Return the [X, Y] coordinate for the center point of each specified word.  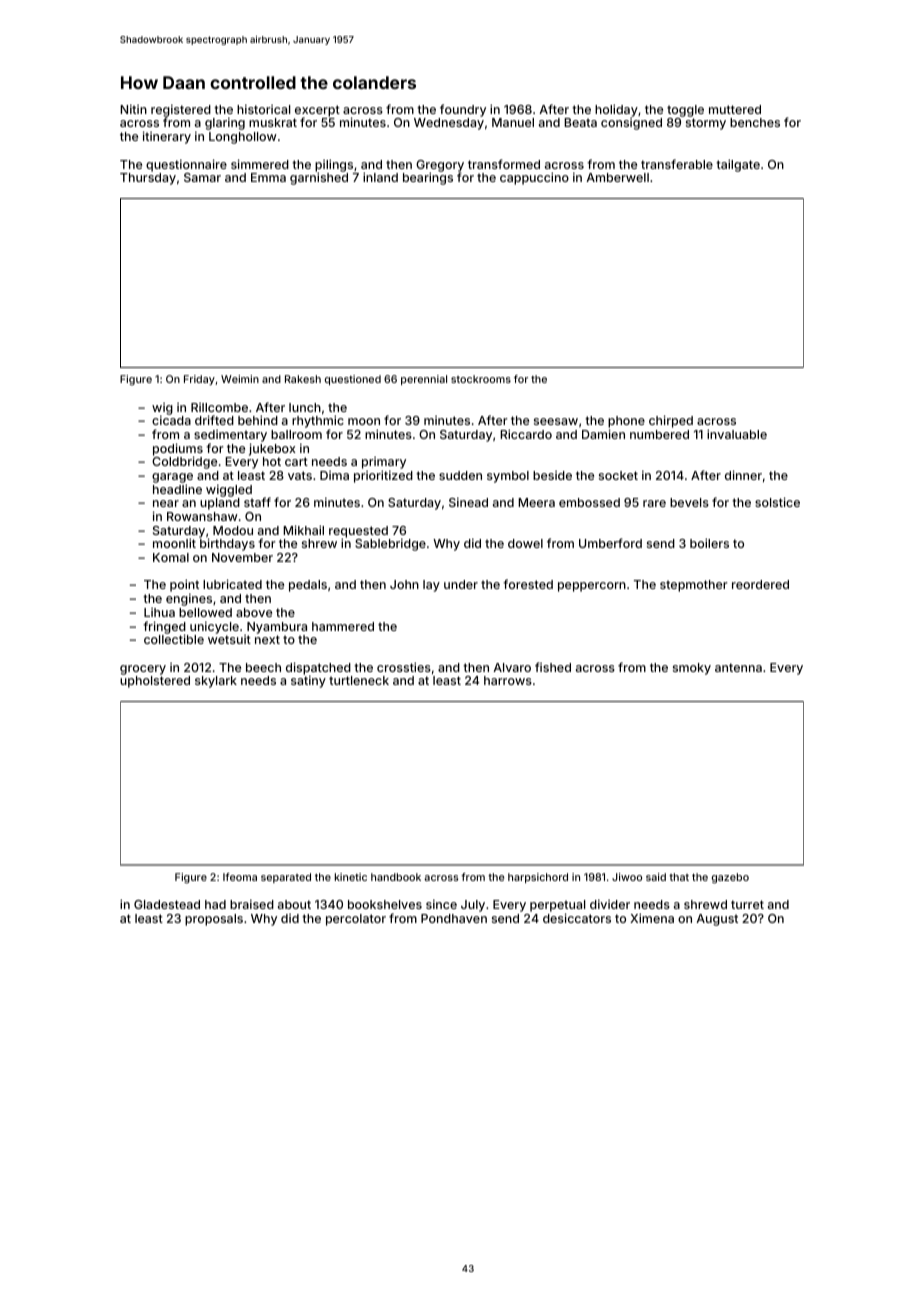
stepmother [694, 586]
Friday [199, 380]
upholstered [155, 682]
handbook [396, 877]
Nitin [133, 109]
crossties [404, 667]
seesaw [556, 421]
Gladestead [167, 904]
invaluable [737, 434]
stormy [706, 124]
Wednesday [449, 124]
